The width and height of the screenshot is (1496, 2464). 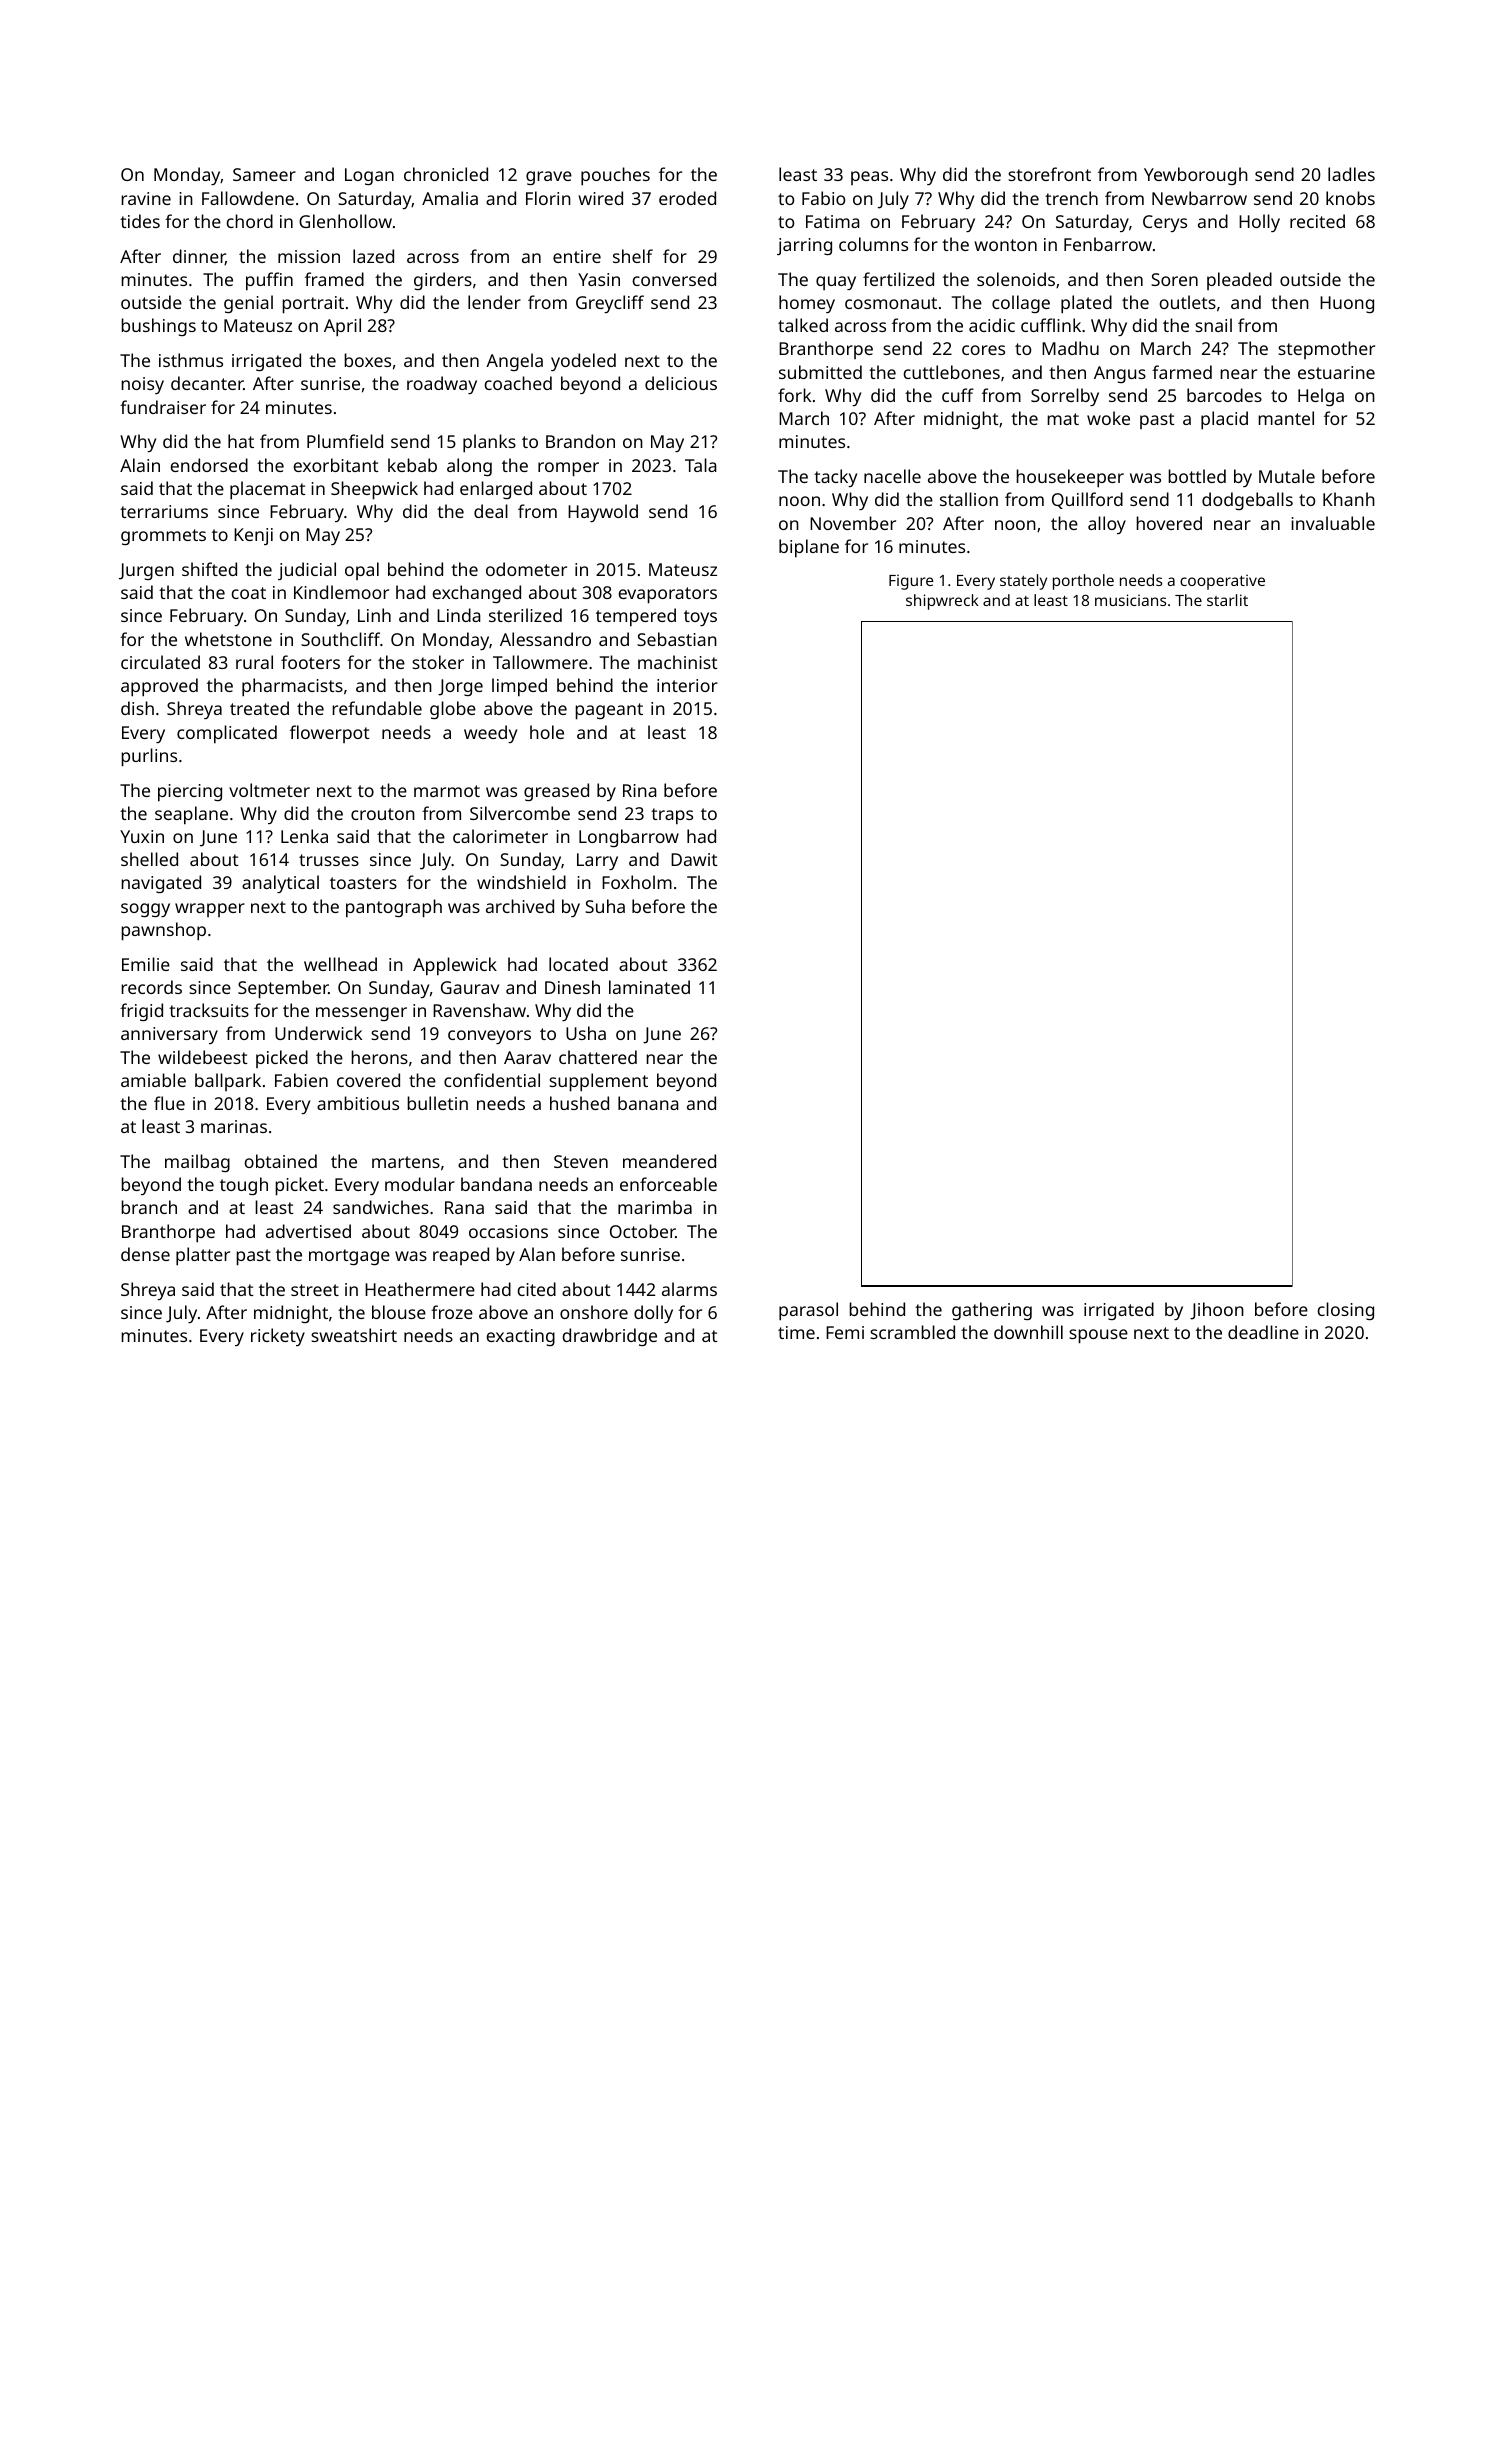 I want to click on Yewborough, so click(x=1196, y=176).
